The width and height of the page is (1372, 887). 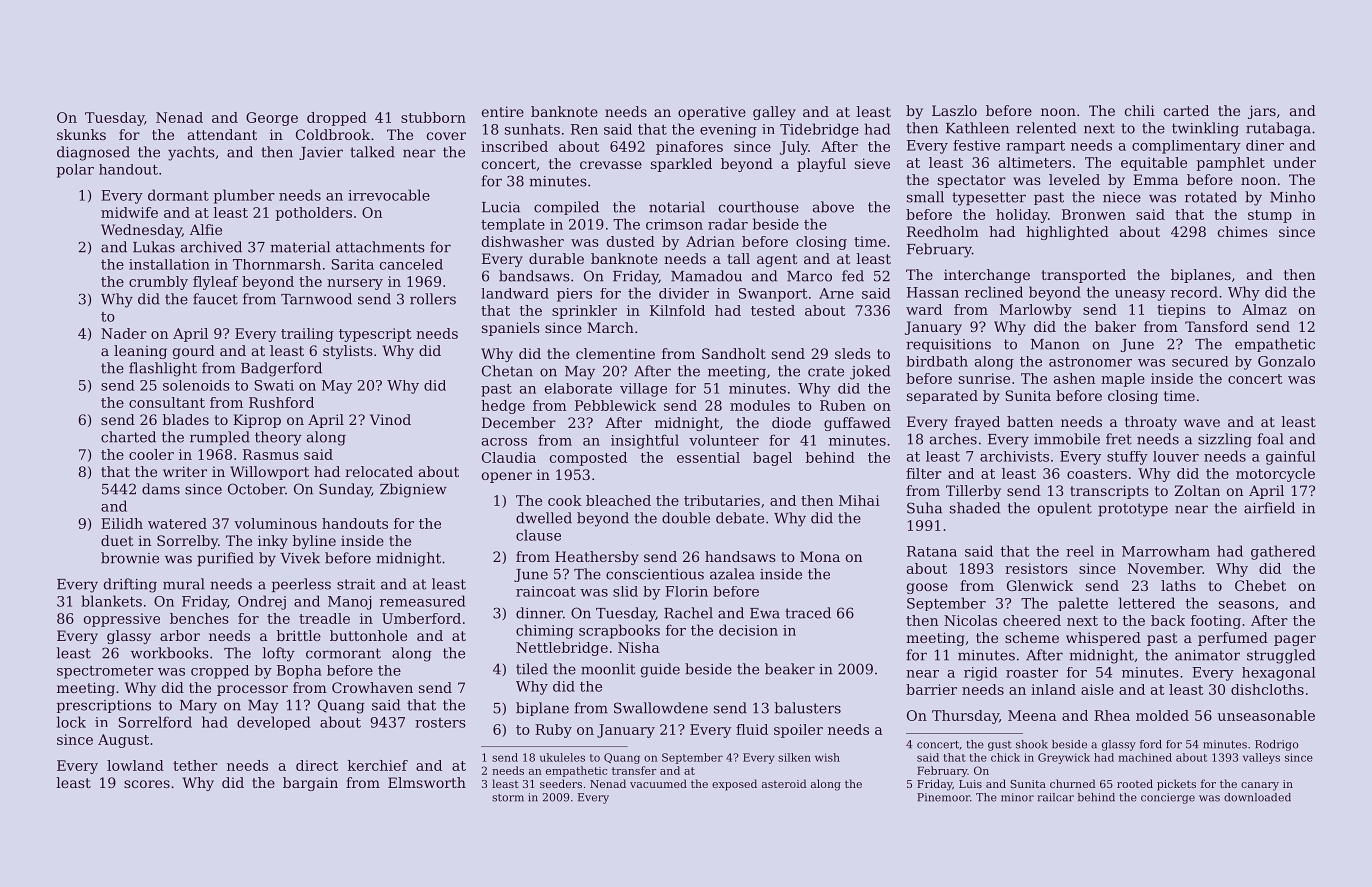 I want to click on clementine, so click(x=615, y=353).
